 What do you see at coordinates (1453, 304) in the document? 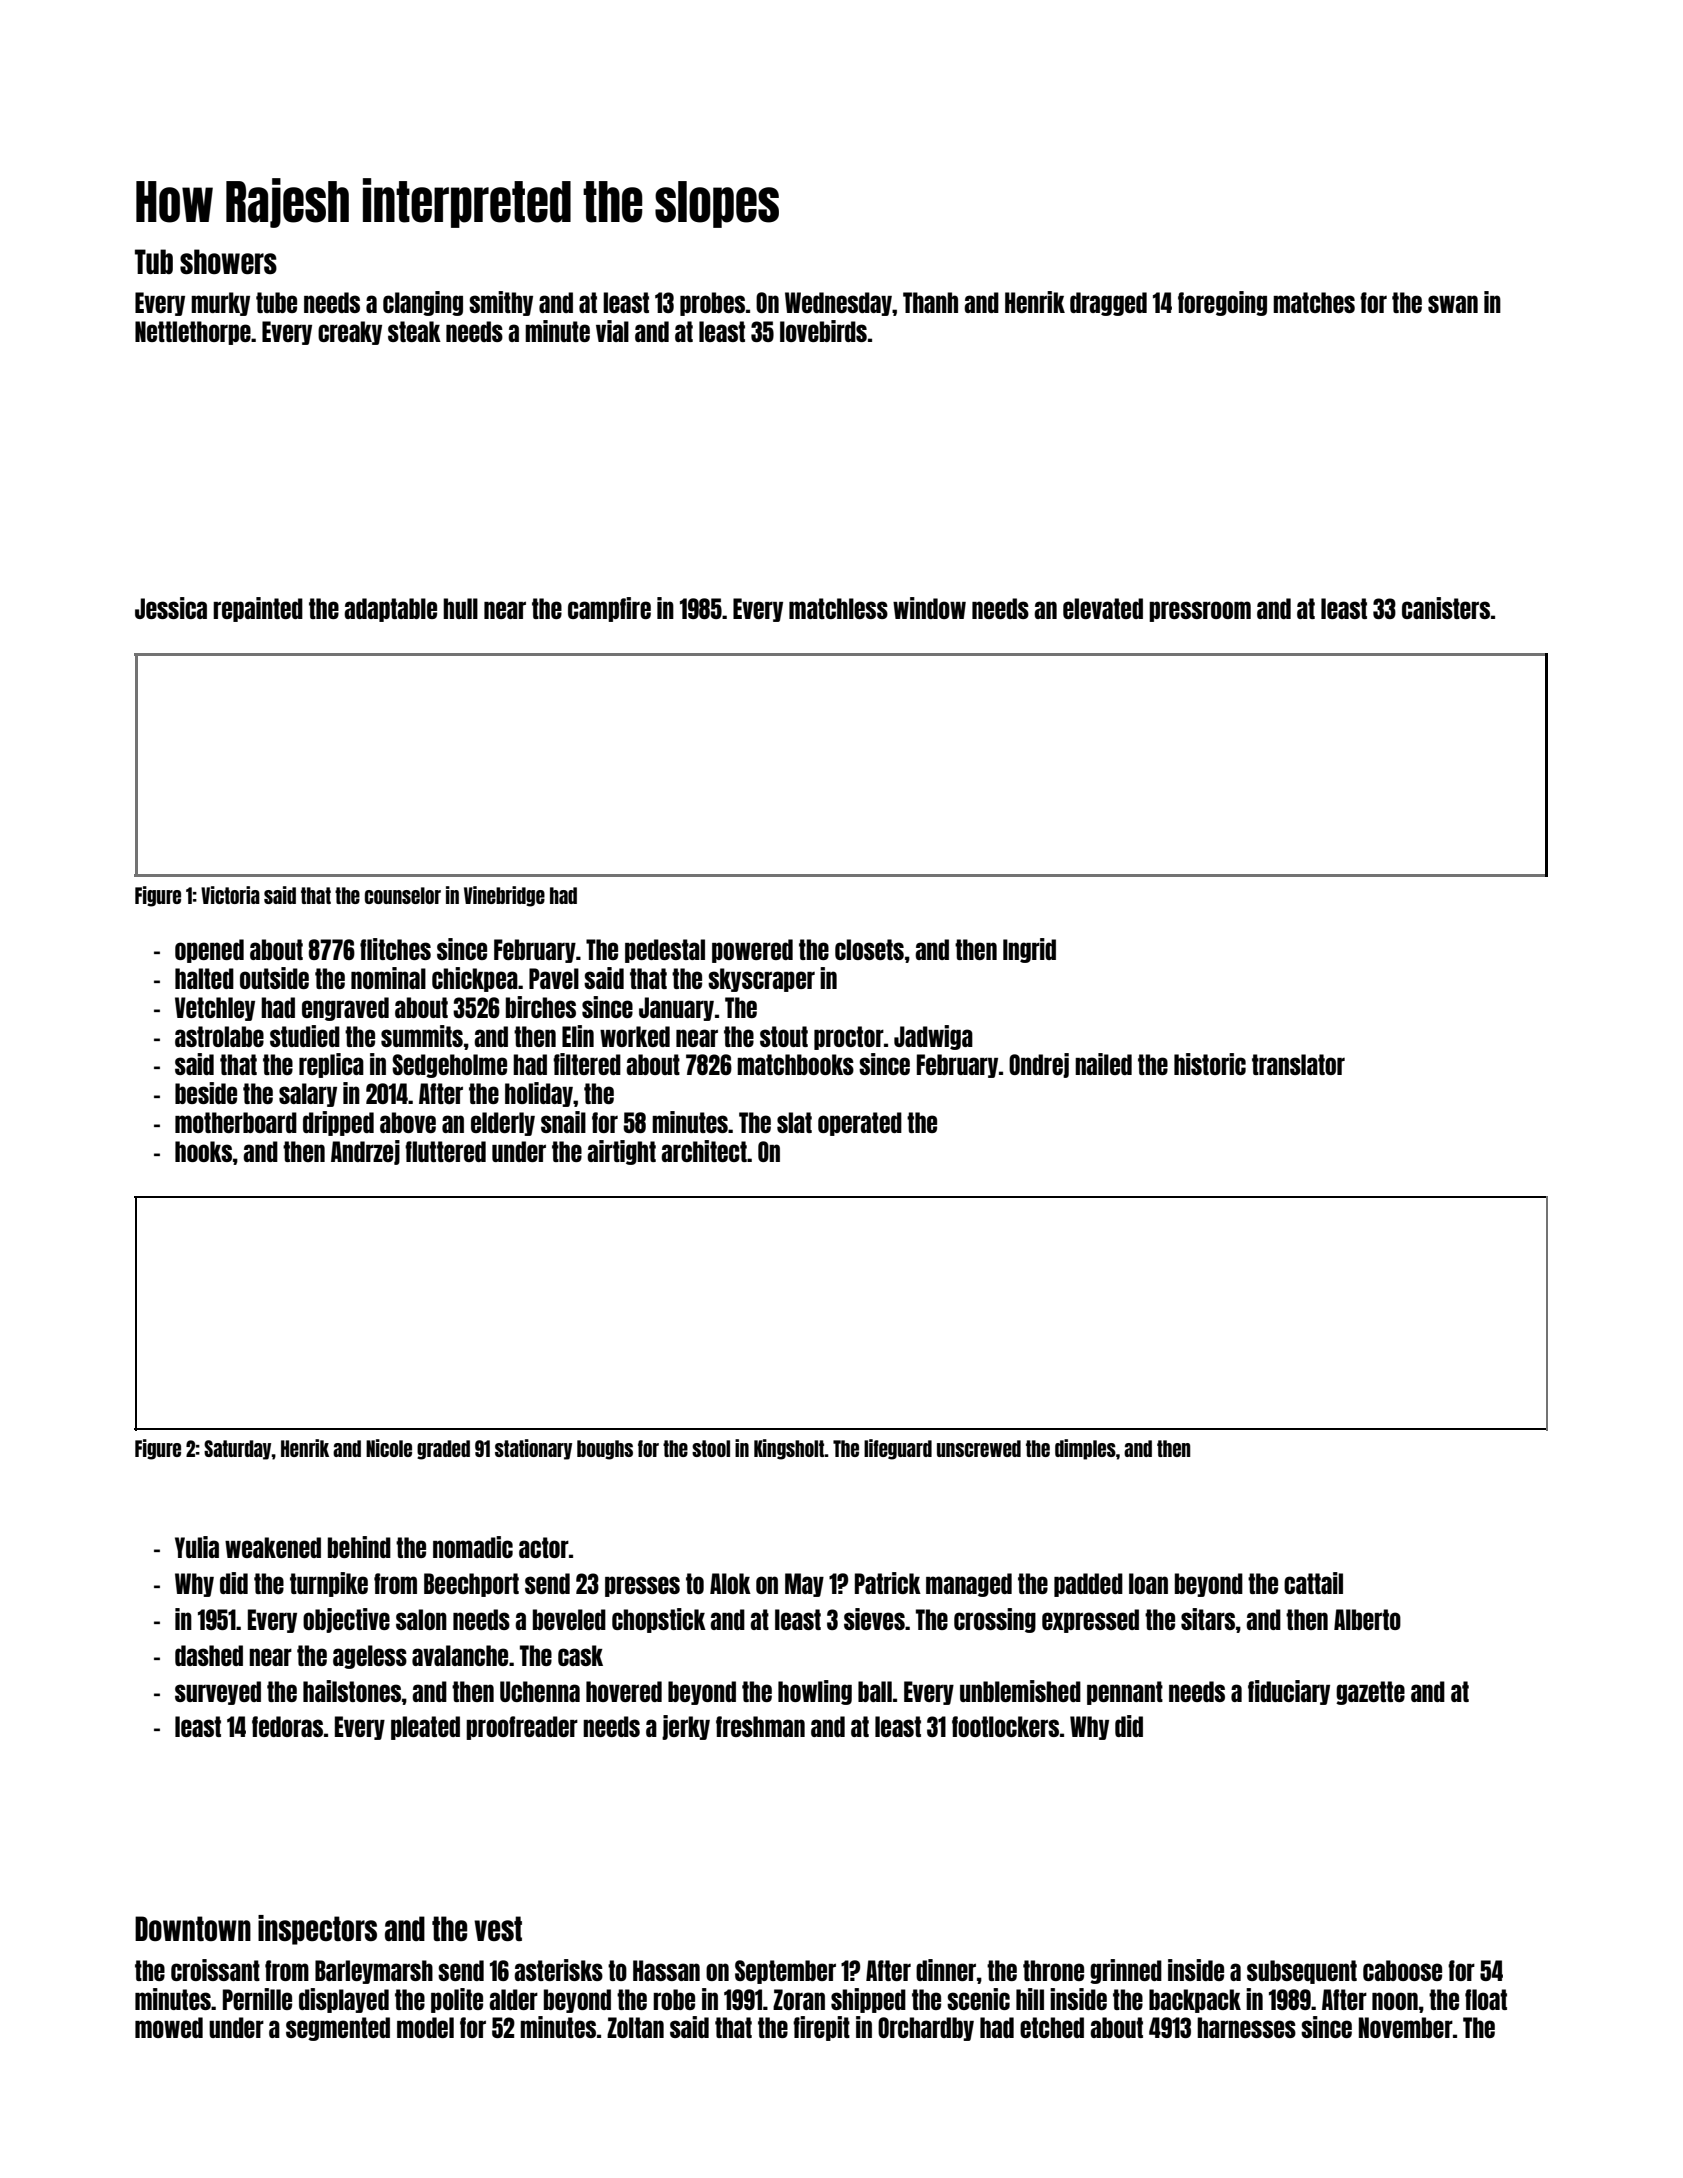
I see `swan` at bounding box center [1453, 304].
